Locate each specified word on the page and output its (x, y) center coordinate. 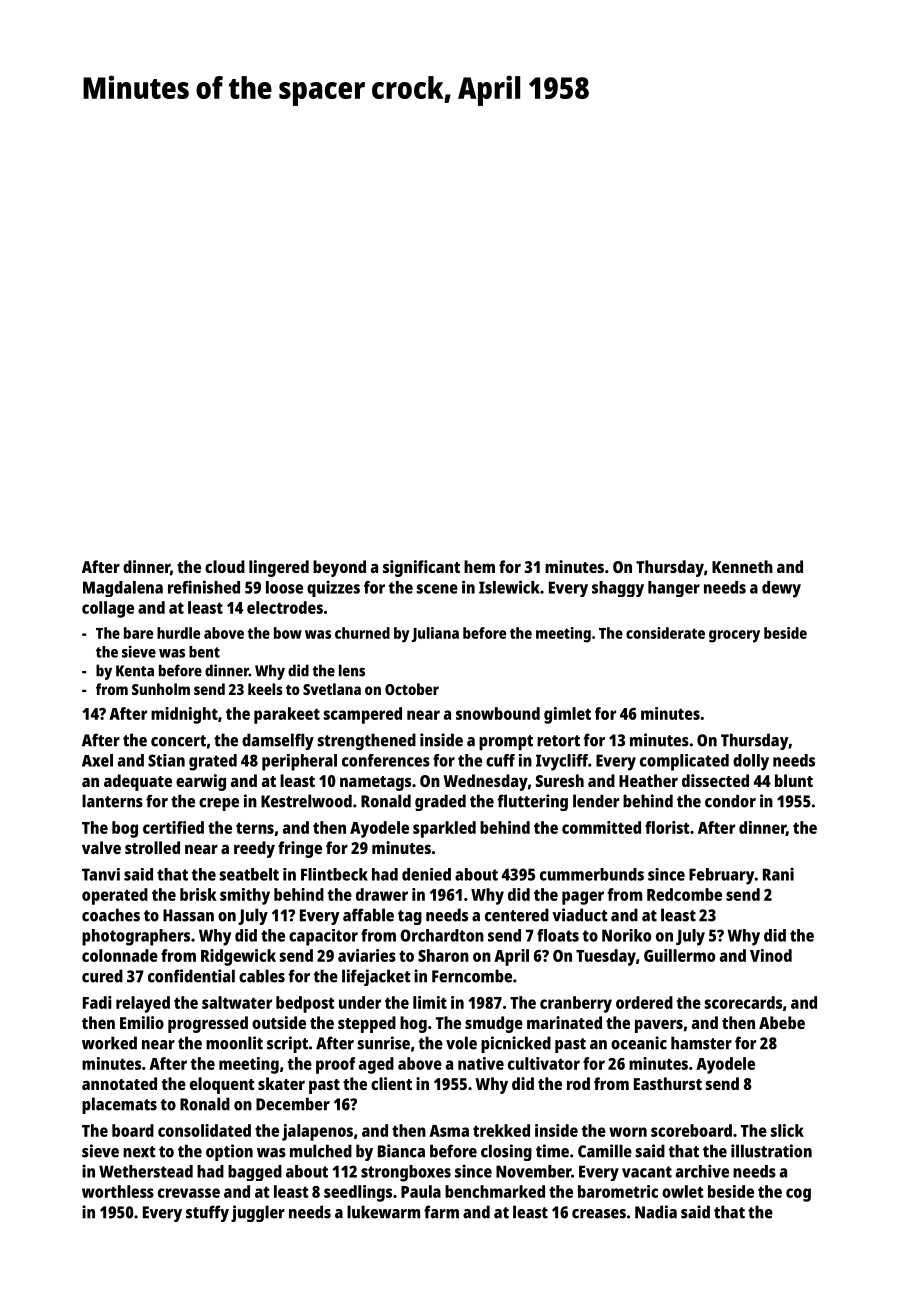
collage (108, 609)
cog (798, 1195)
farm (441, 1212)
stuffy (207, 1213)
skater (281, 1083)
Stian (166, 760)
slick (787, 1130)
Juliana (435, 634)
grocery (734, 636)
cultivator (544, 1063)
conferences (386, 760)
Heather (648, 780)
